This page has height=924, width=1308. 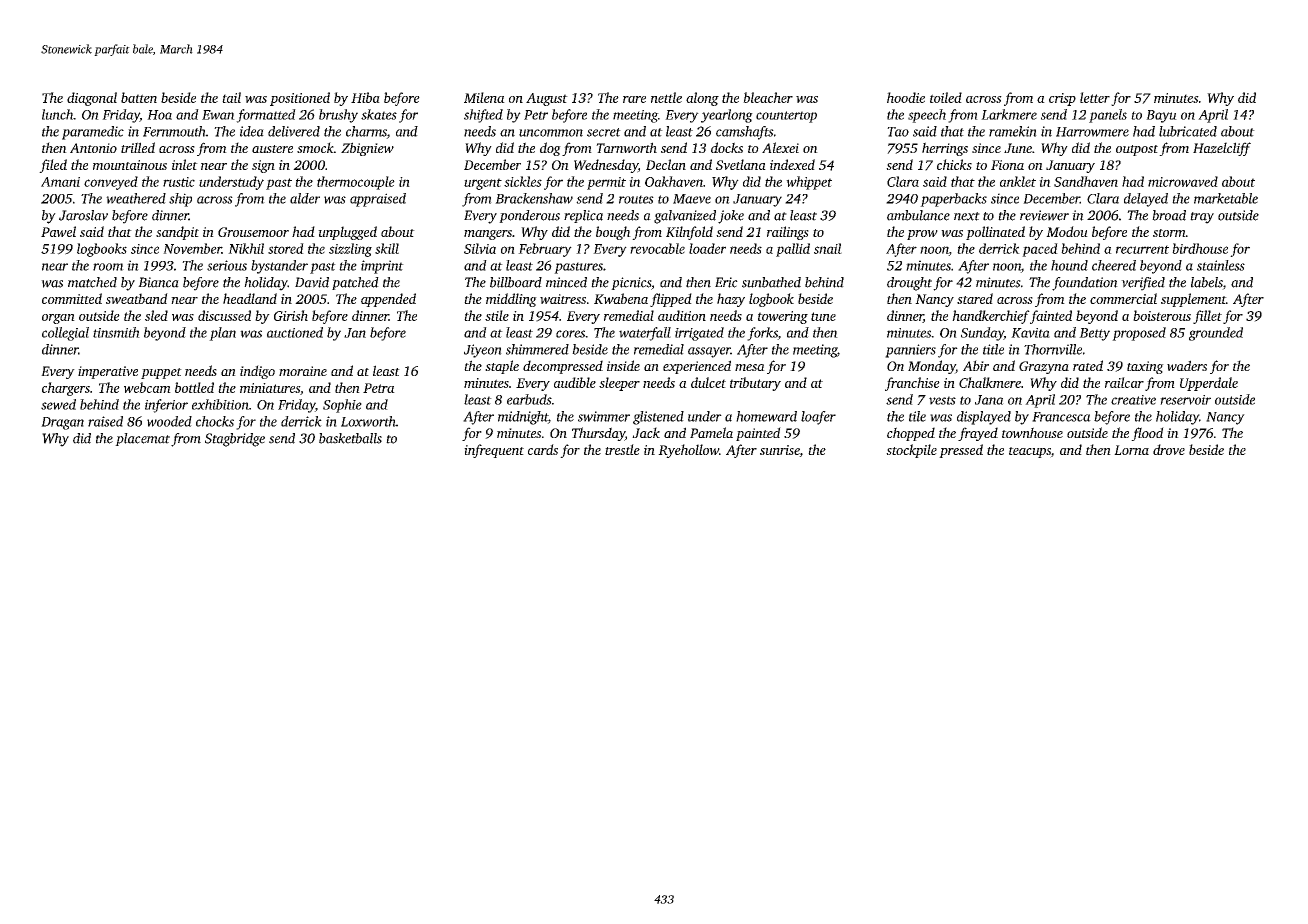 What do you see at coordinates (130, 165) in the page?
I see `mountainous` at bounding box center [130, 165].
